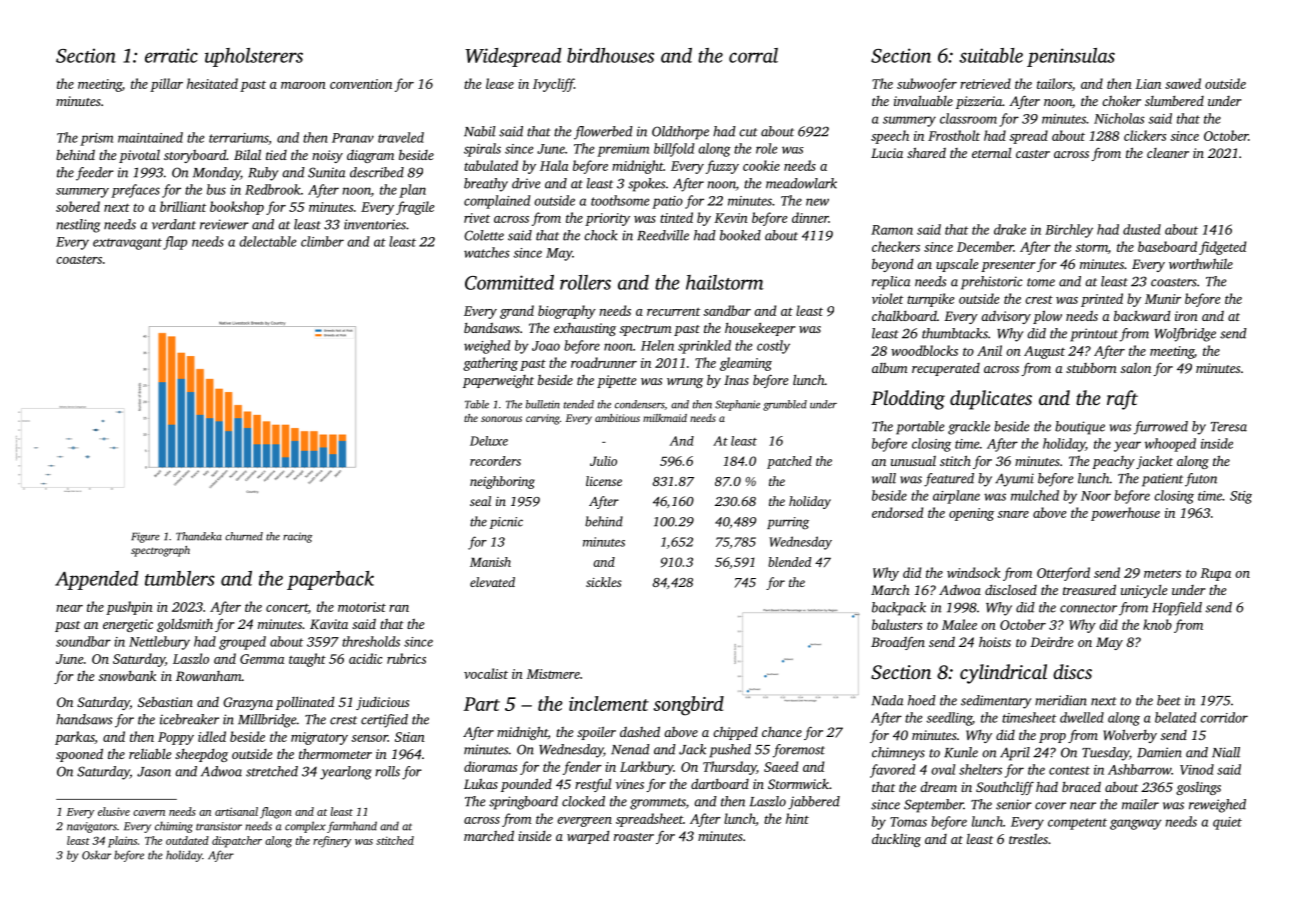 This page has width=1308, height=924. What do you see at coordinates (491, 165) in the page?
I see `tabulated` at bounding box center [491, 165].
